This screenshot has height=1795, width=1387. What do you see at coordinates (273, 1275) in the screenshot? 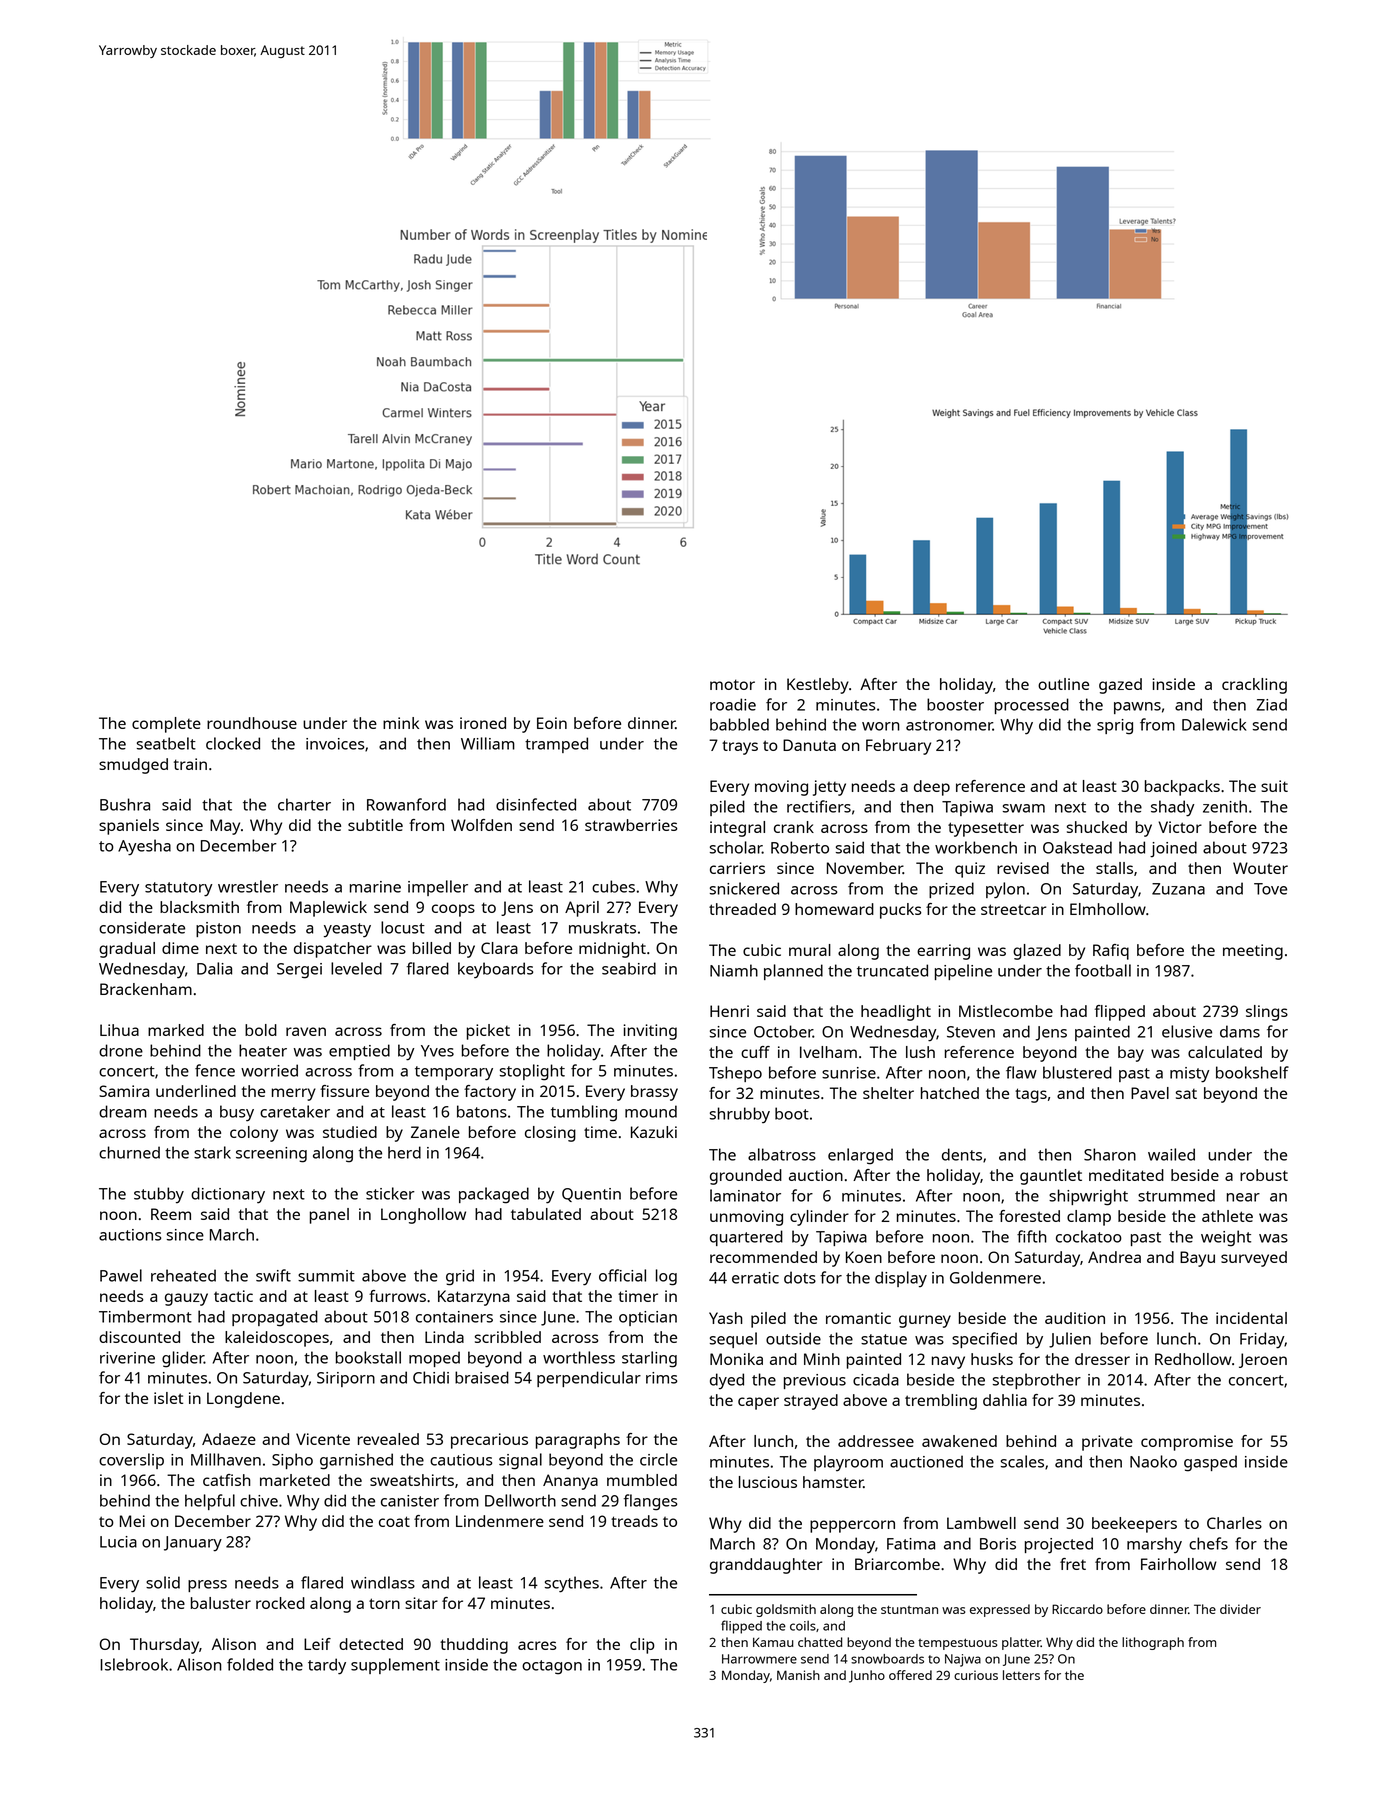
I see `swift` at bounding box center [273, 1275].
